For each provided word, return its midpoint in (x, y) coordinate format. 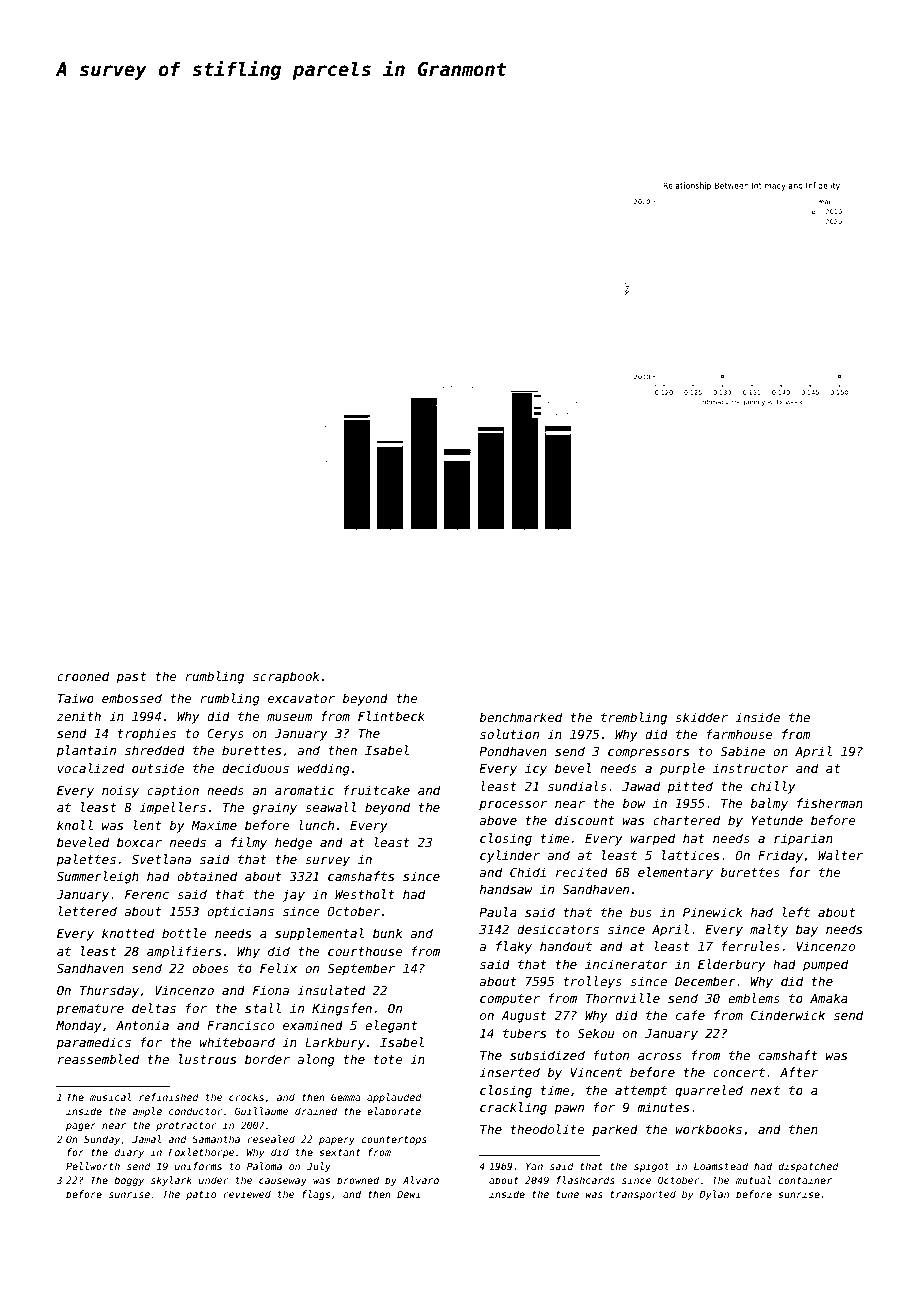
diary (129, 1153)
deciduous (255, 768)
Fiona (271, 990)
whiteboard (237, 1042)
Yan (534, 1166)
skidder (701, 717)
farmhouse (740, 734)
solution (509, 734)
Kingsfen (342, 1009)
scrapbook (286, 677)
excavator (301, 698)
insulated (331, 990)
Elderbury (732, 965)
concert (739, 1072)
